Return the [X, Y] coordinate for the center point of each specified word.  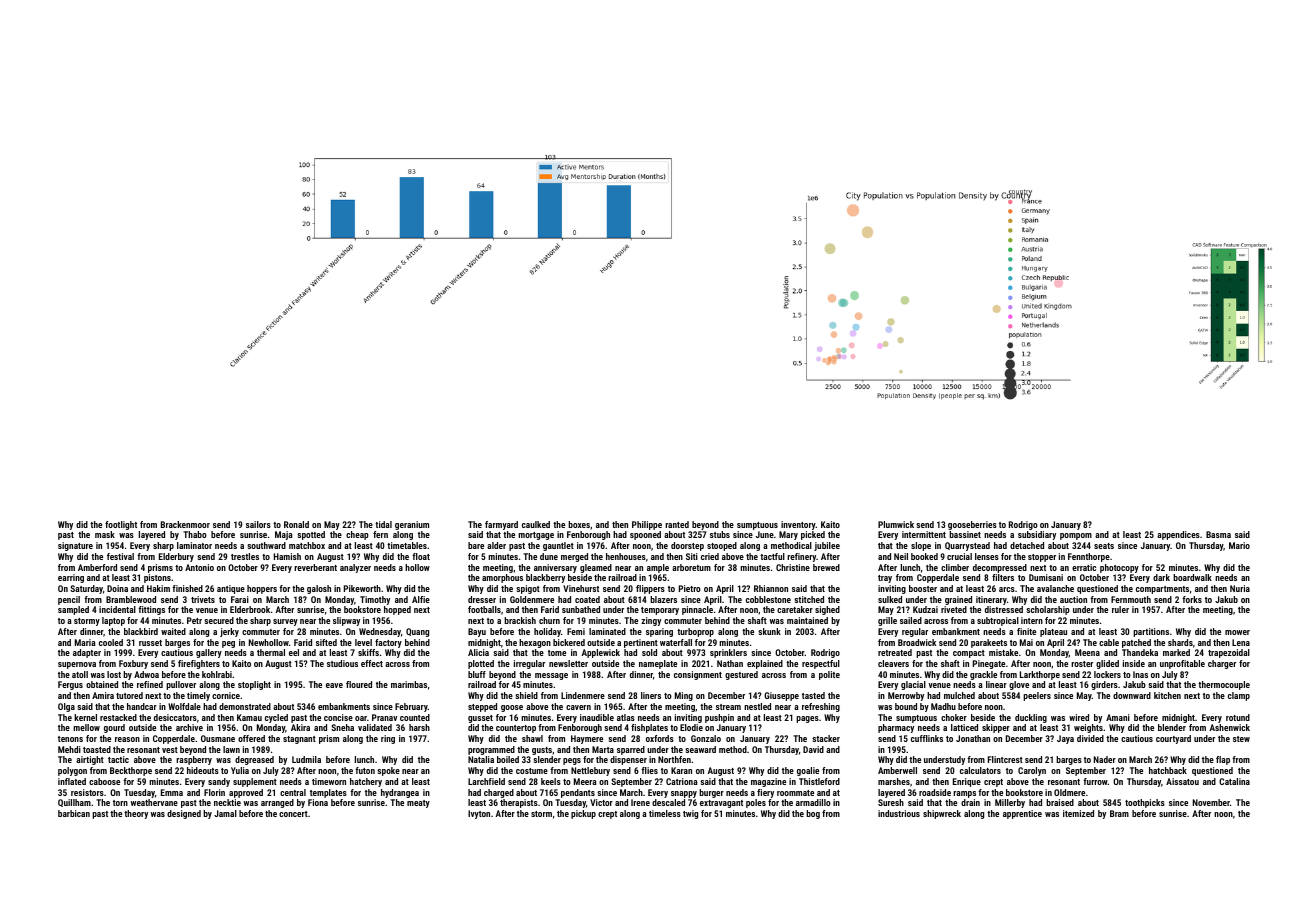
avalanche [1055, 588]
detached [1027, 545]
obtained [102, 684]
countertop [516, 729]
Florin [214, 792]
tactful [772, 556]
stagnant [299, 740]
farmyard [501, 525]
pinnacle [697, 610]
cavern [578, 707]
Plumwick [896, 524]
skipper [996, 728]
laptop [113, 621]
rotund [1238, 717]
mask [105, 534]
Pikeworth [362, 588]
